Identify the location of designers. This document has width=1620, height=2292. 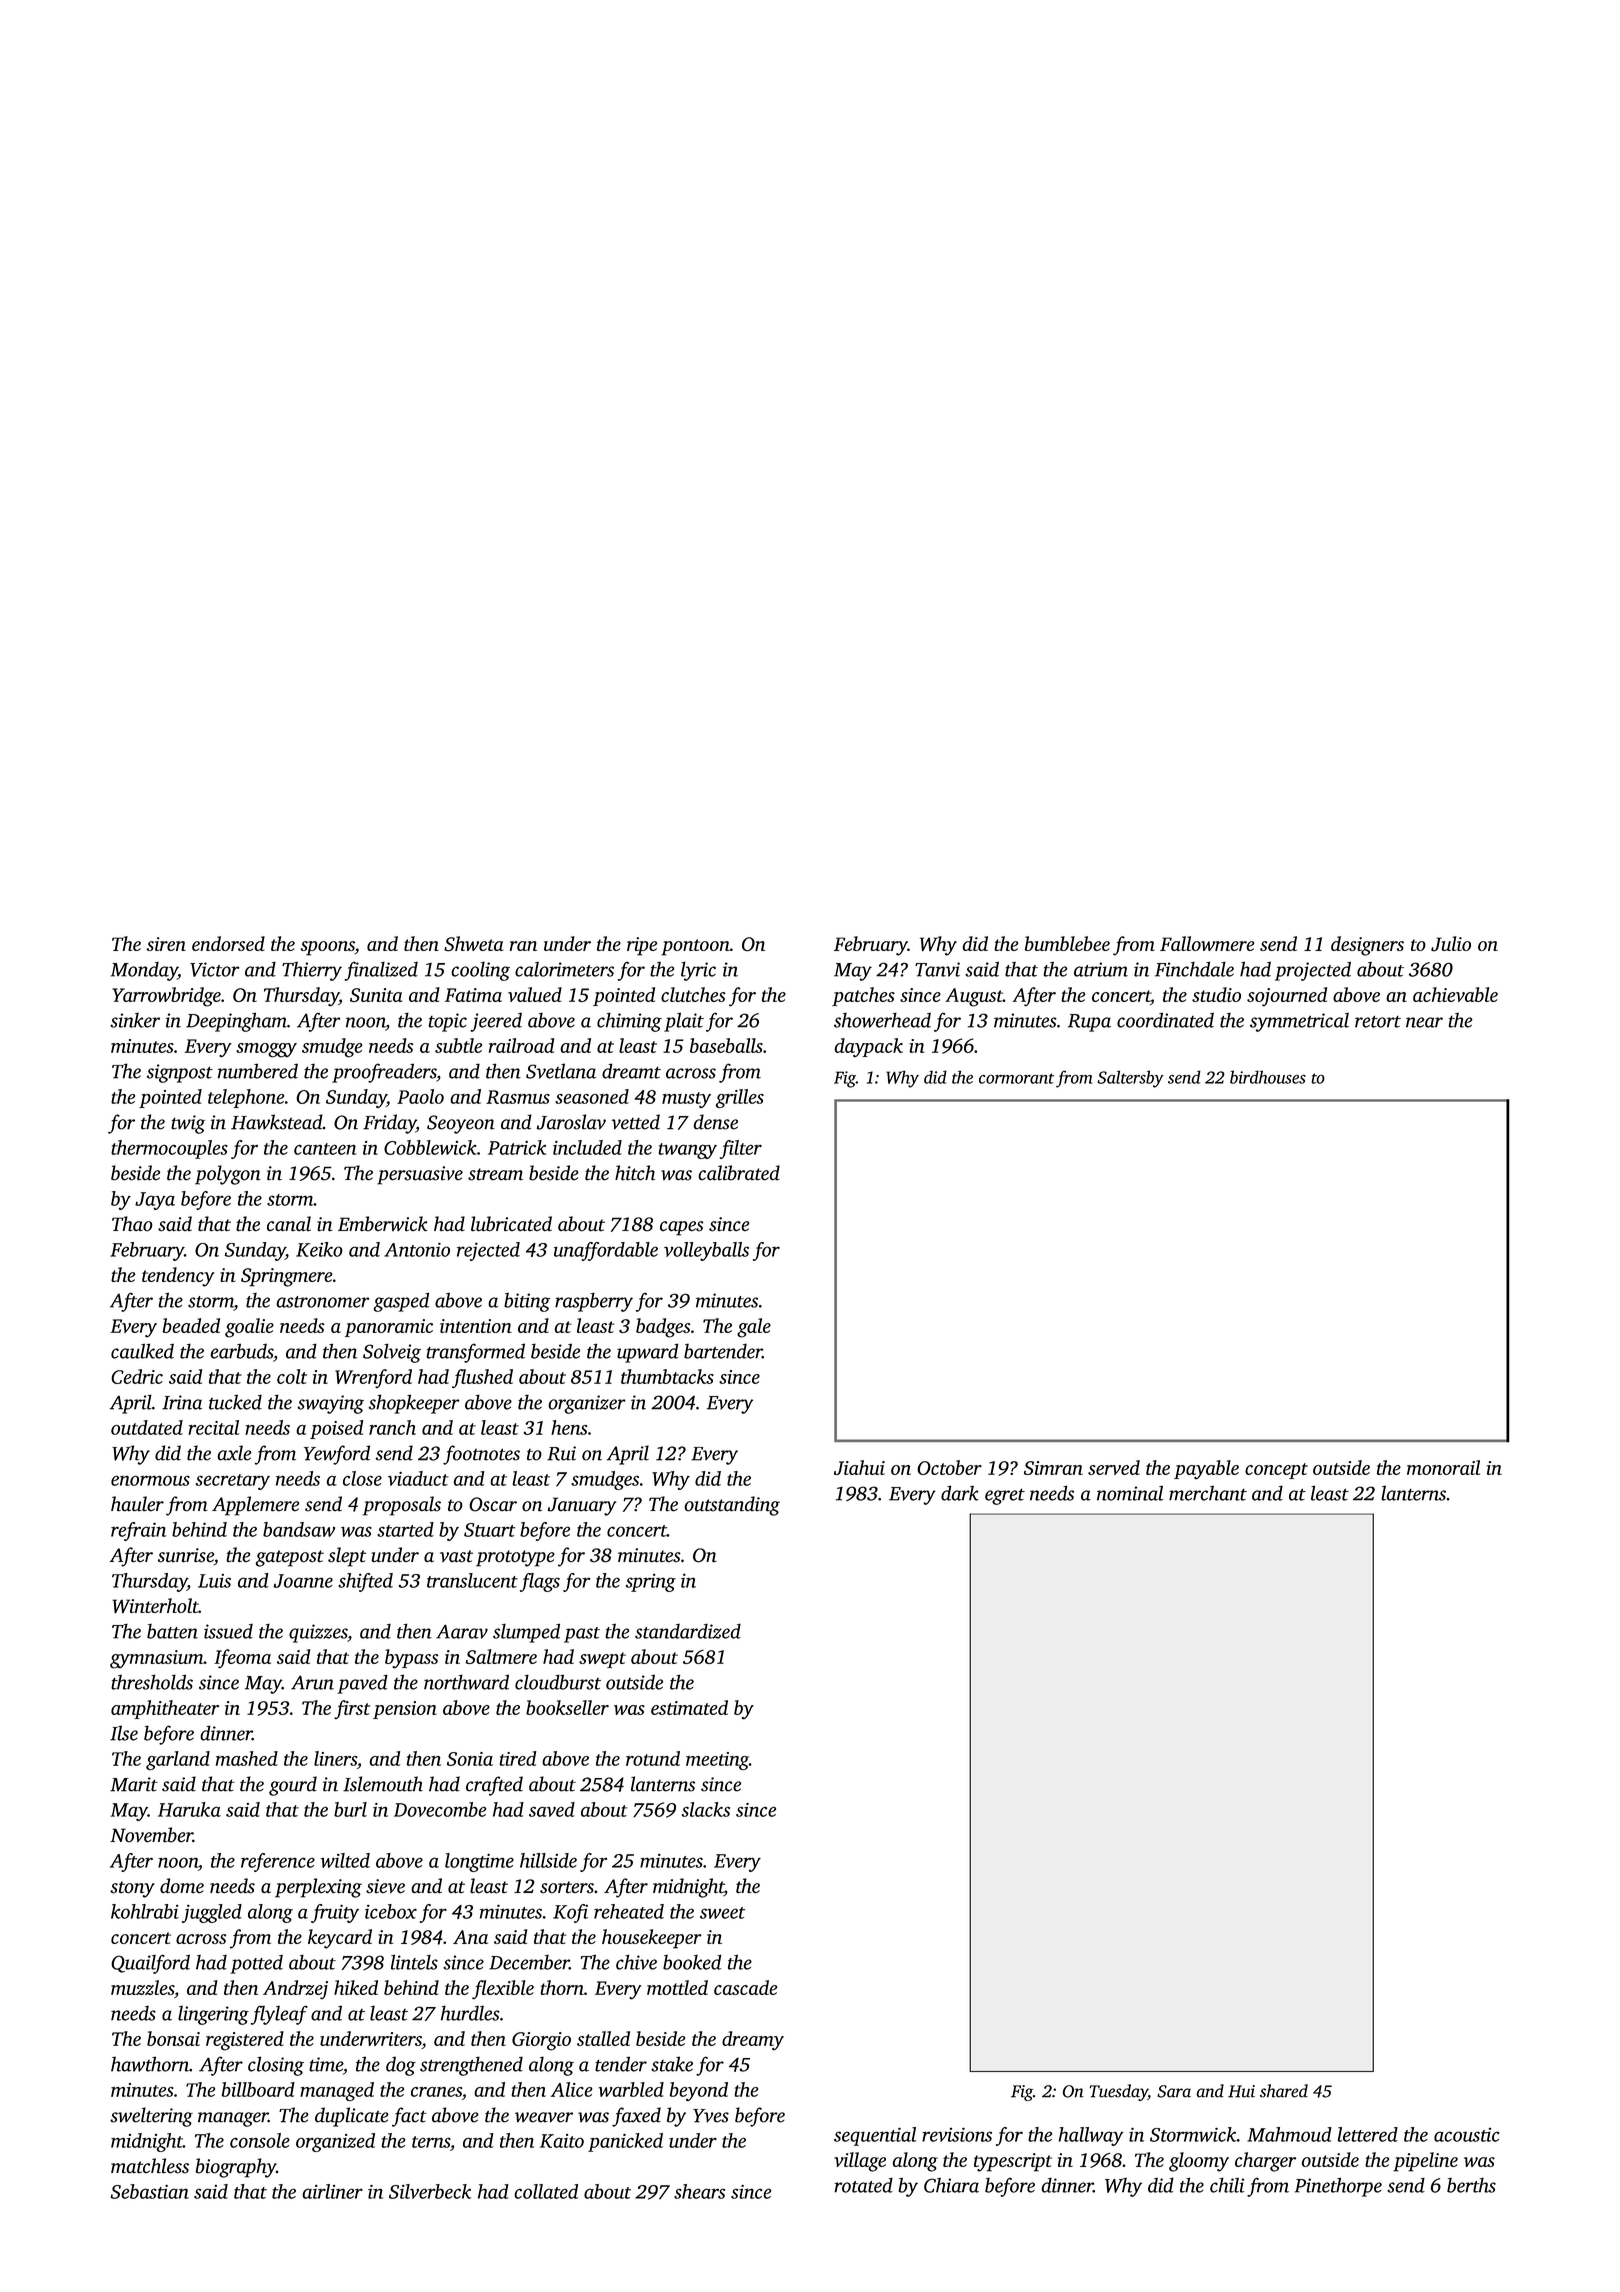
(1367, 946).
